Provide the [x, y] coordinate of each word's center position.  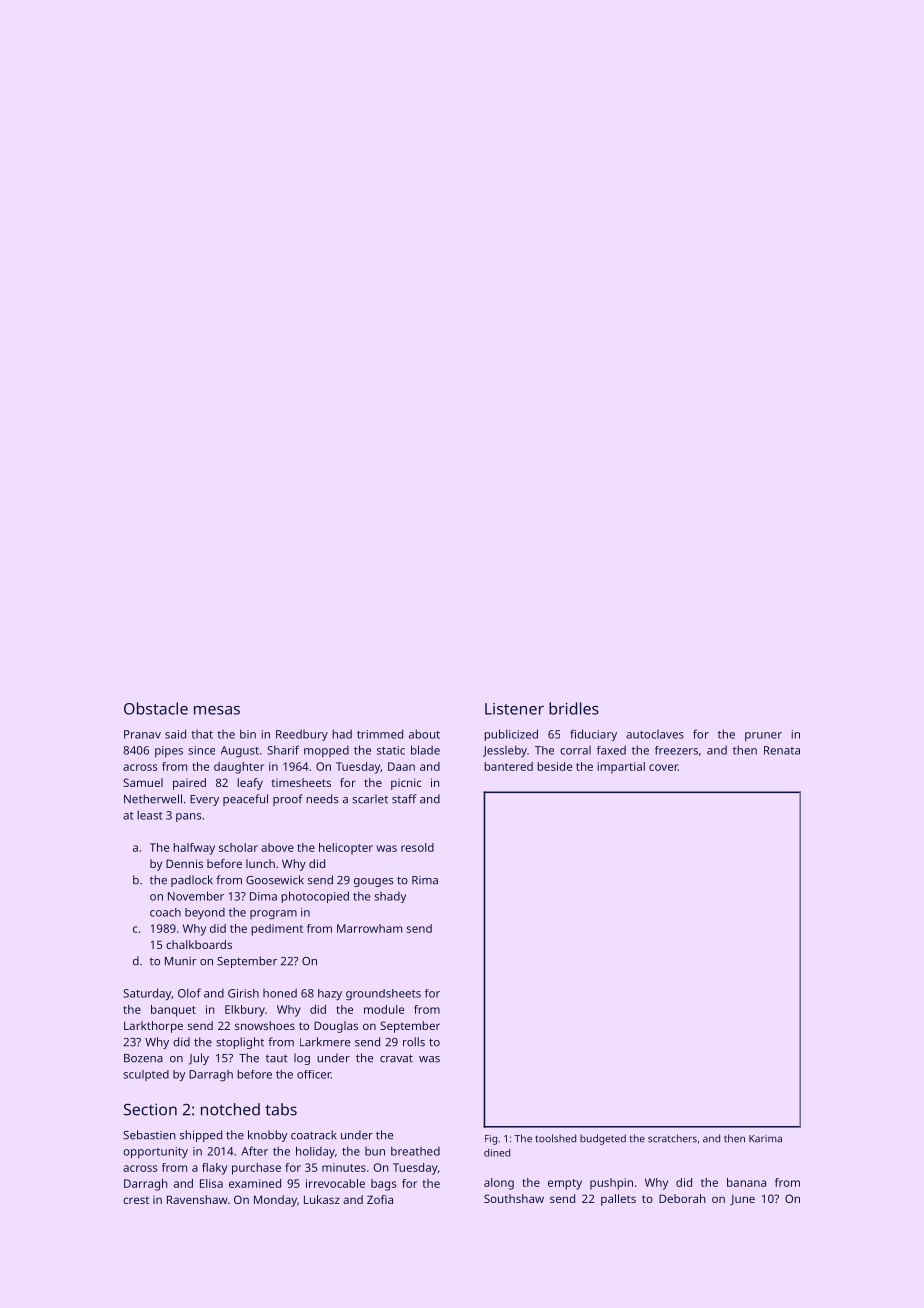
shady [390, 897]
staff [404, 799]
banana [746, 1182]
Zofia [380, 1199]
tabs [281, 1109]
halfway [194, 849]
